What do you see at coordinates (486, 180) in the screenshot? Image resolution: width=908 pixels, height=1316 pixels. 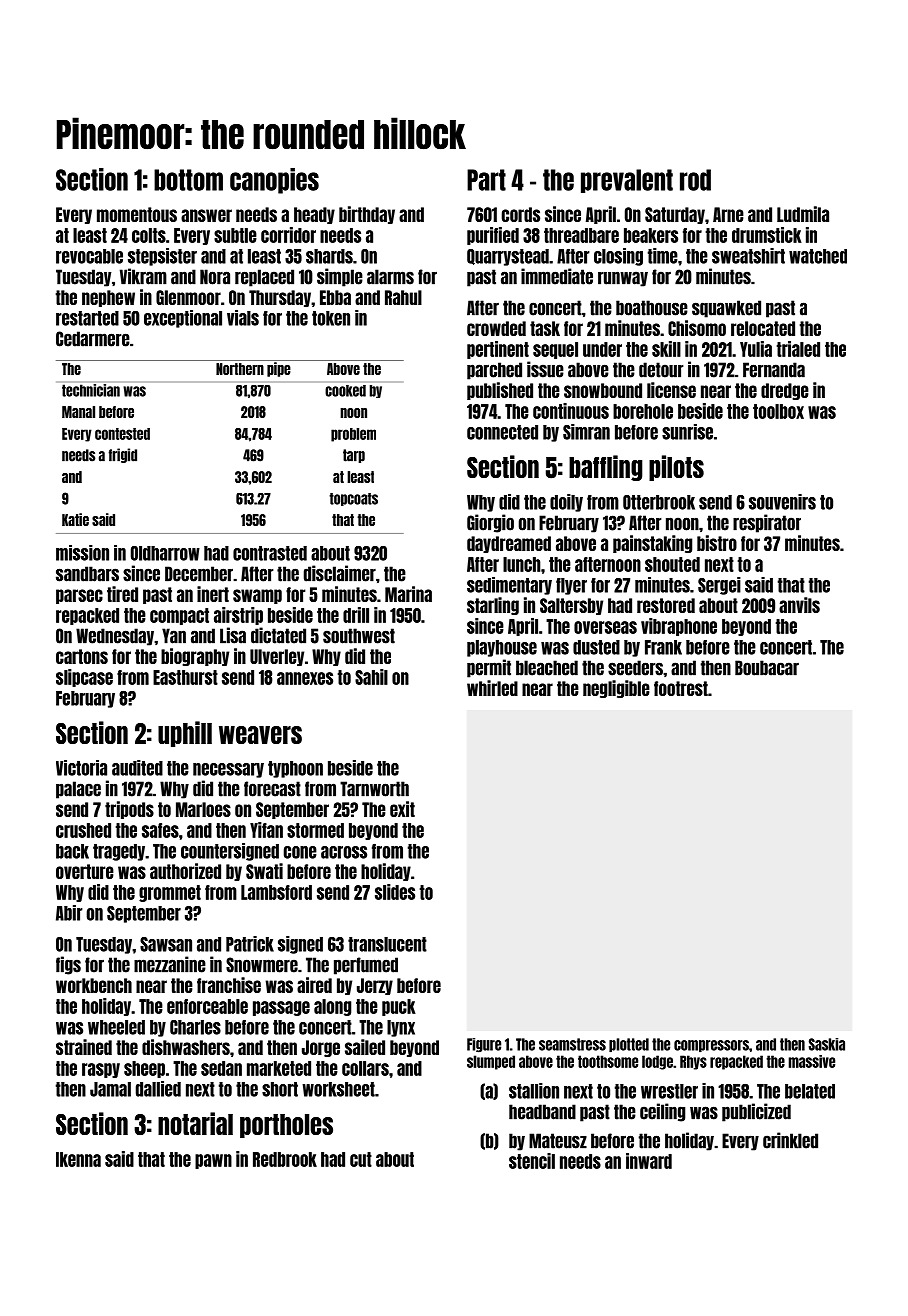 I see `Part` at bounding box center [486, 180].
